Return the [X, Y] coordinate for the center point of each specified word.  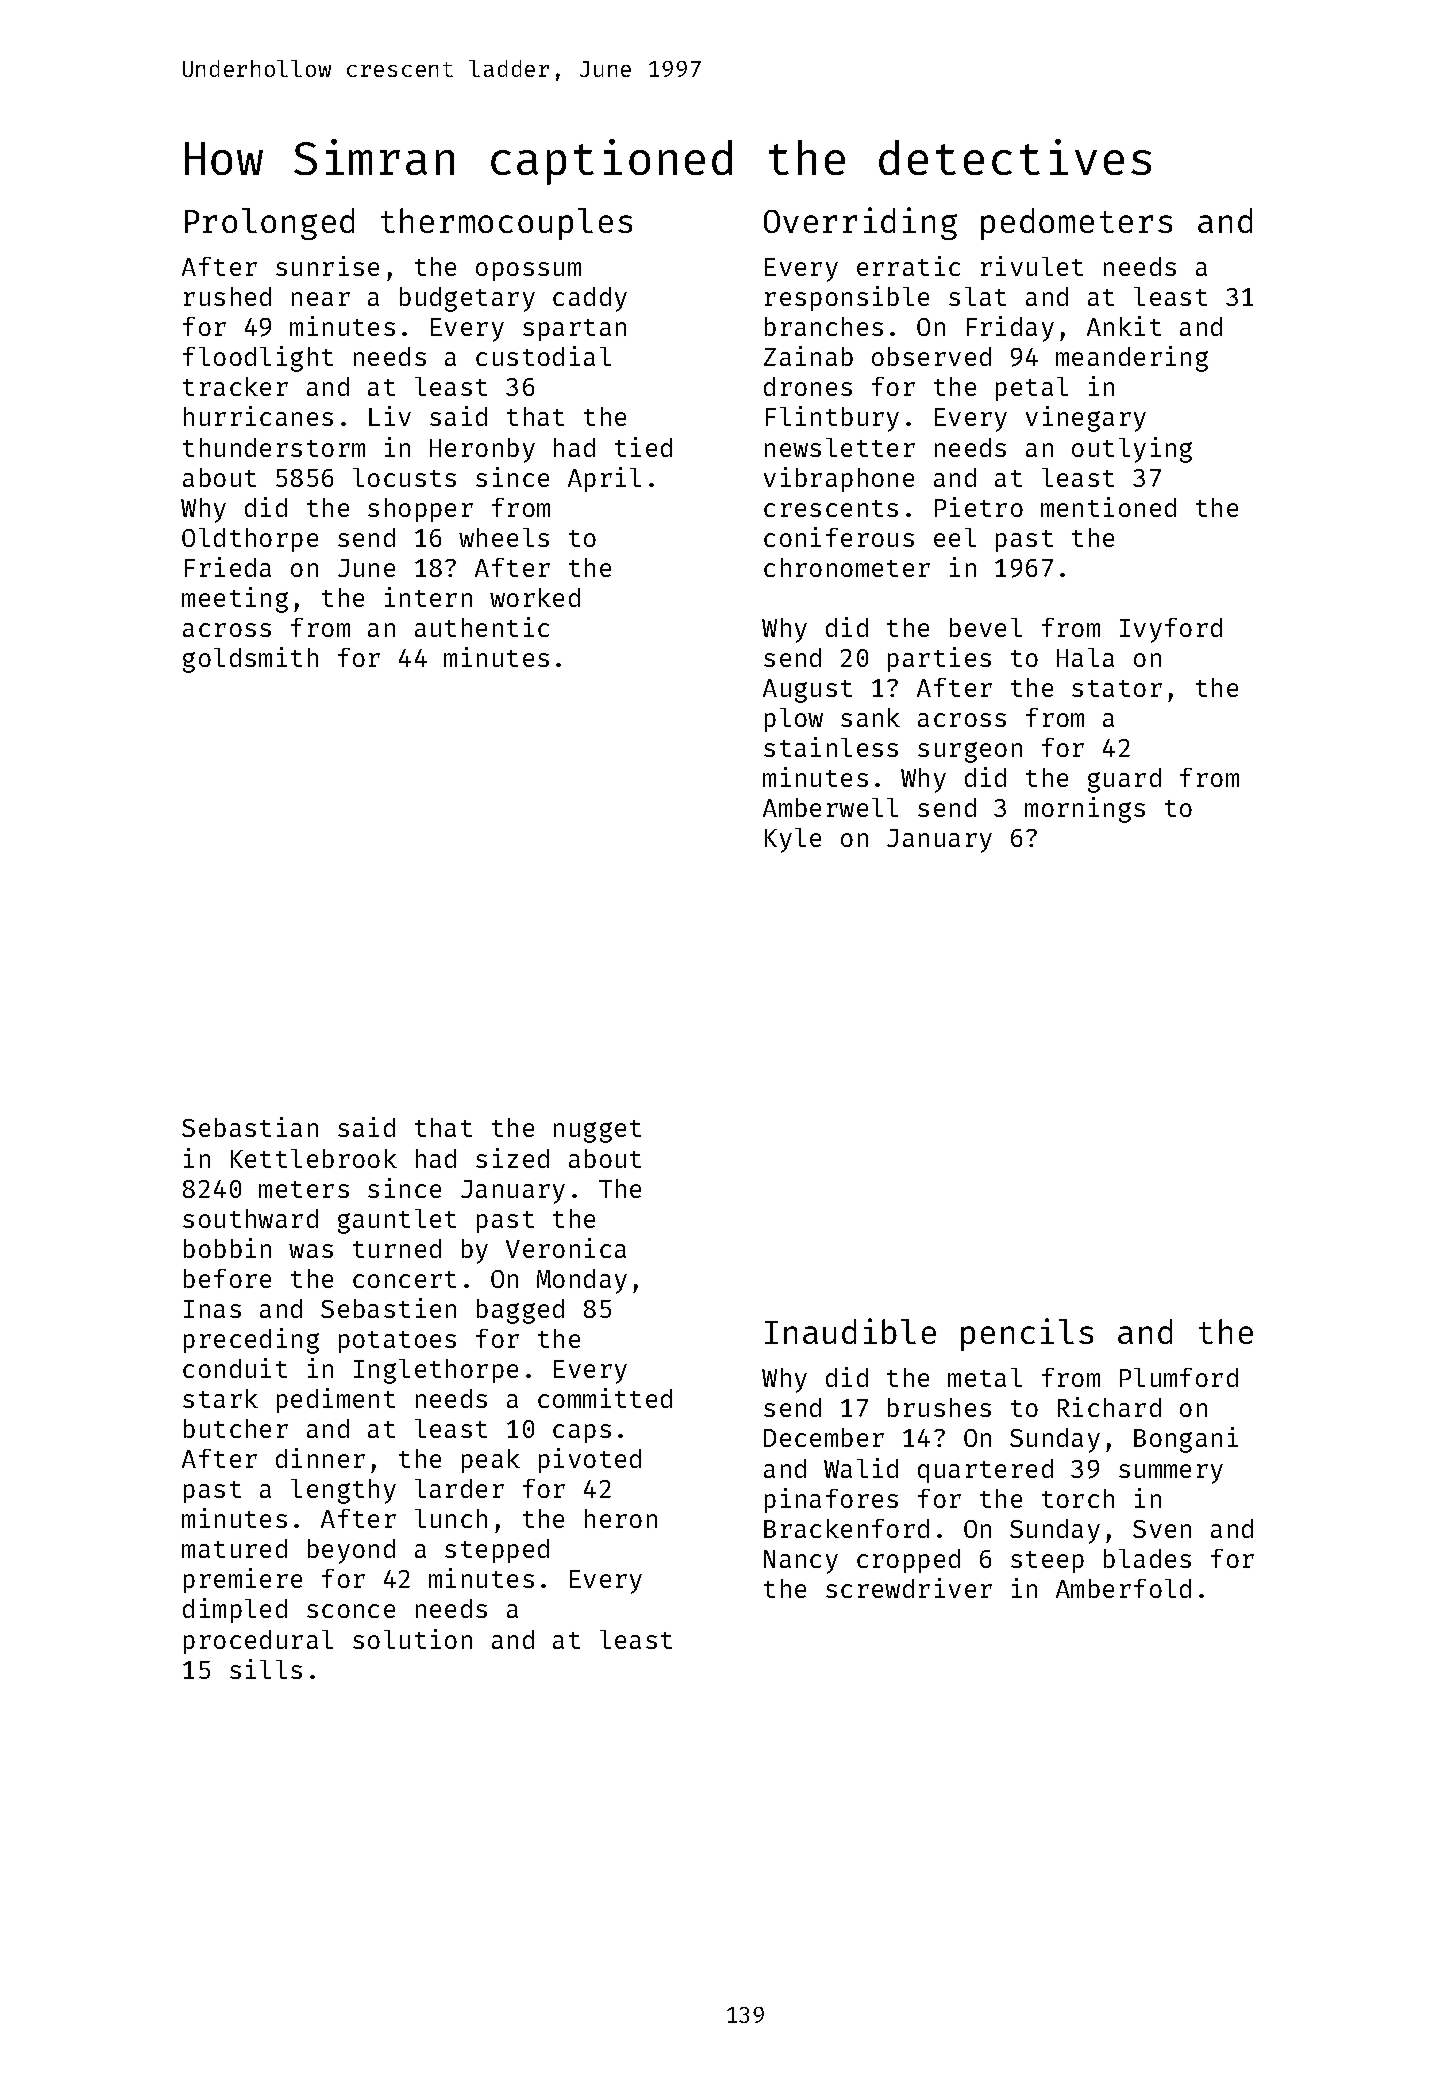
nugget [597, 1131]
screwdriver [909, 1588]
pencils [1027, 1334]
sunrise [327, 266]
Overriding [860, 223]
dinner [320, 1458]
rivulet [1032, 266]
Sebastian [250, 1127]
